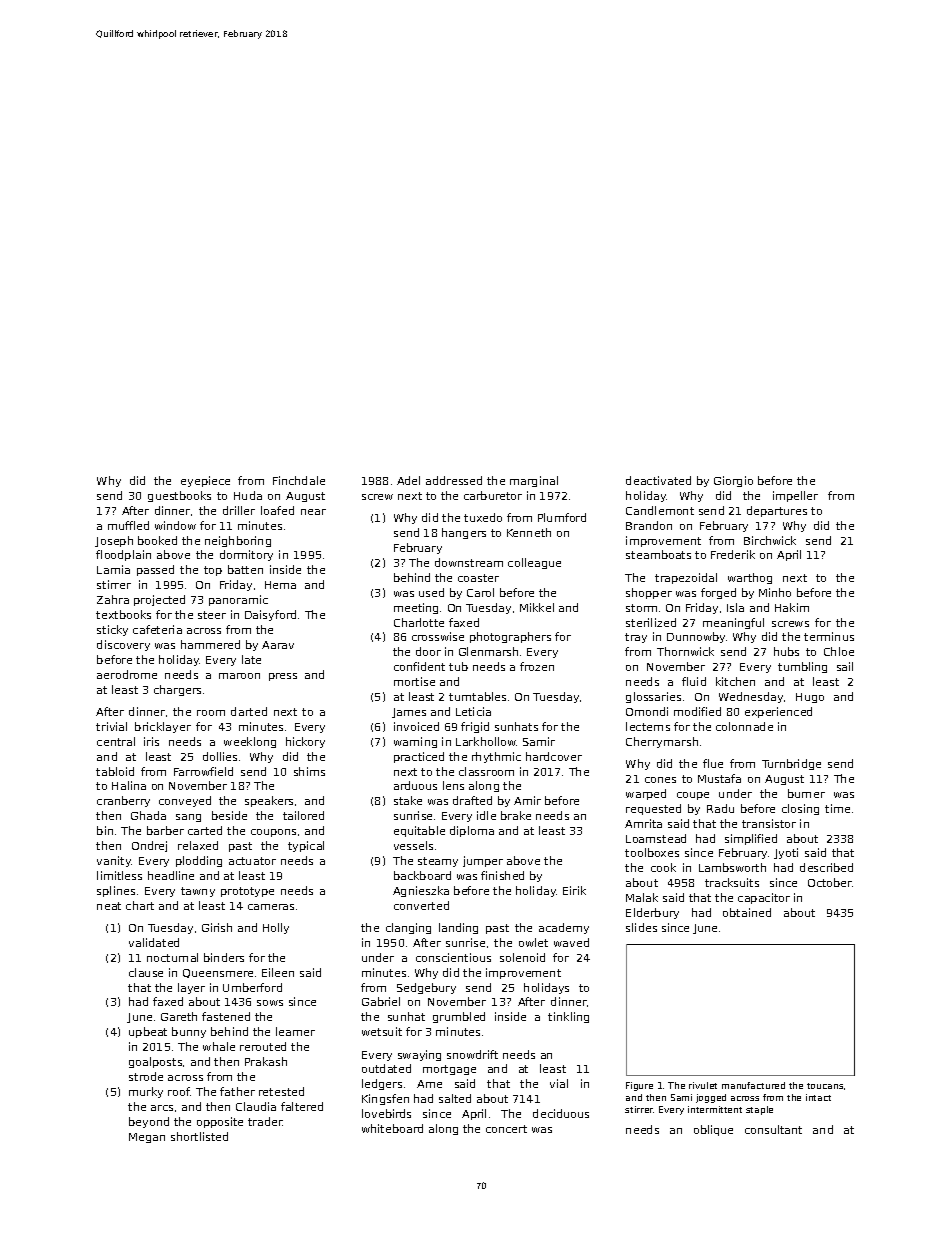  I want to click on Charlotte, so click(419, 622).
